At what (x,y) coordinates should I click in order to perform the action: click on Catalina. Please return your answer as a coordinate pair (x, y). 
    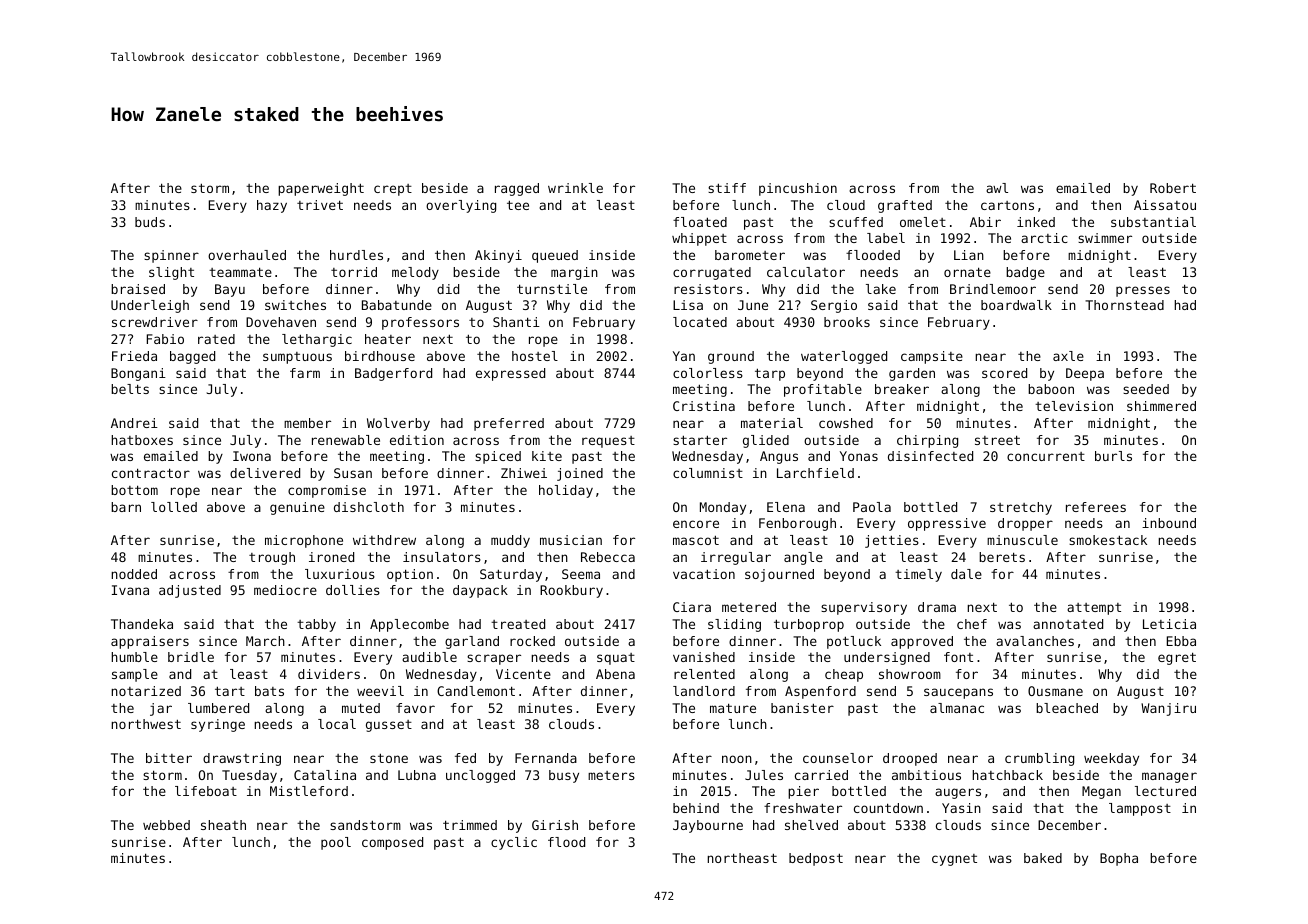
    Looking at the image, I should click on (325, 775).
